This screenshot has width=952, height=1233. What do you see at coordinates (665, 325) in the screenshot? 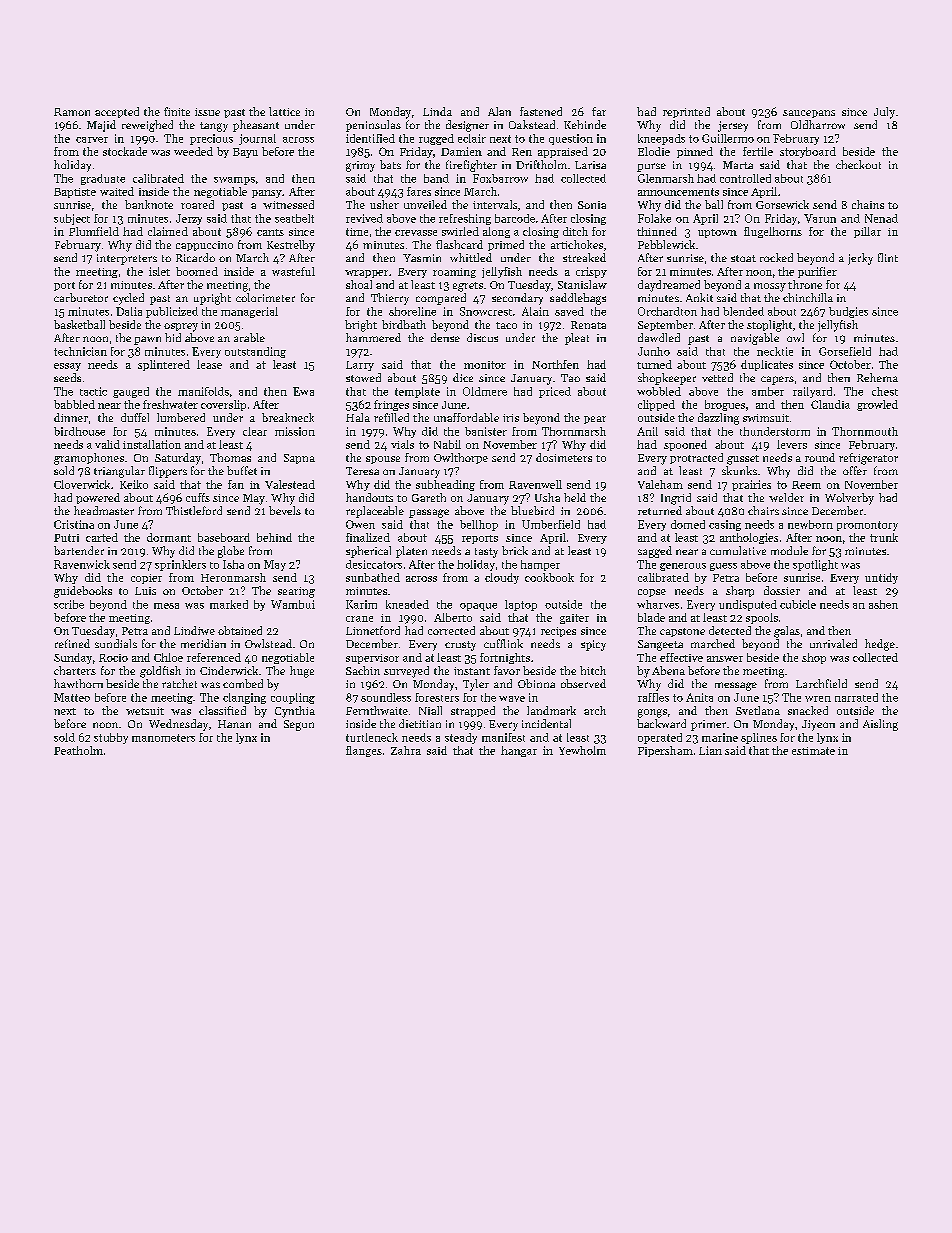
I see `September` at bounding box center [665, 325].
